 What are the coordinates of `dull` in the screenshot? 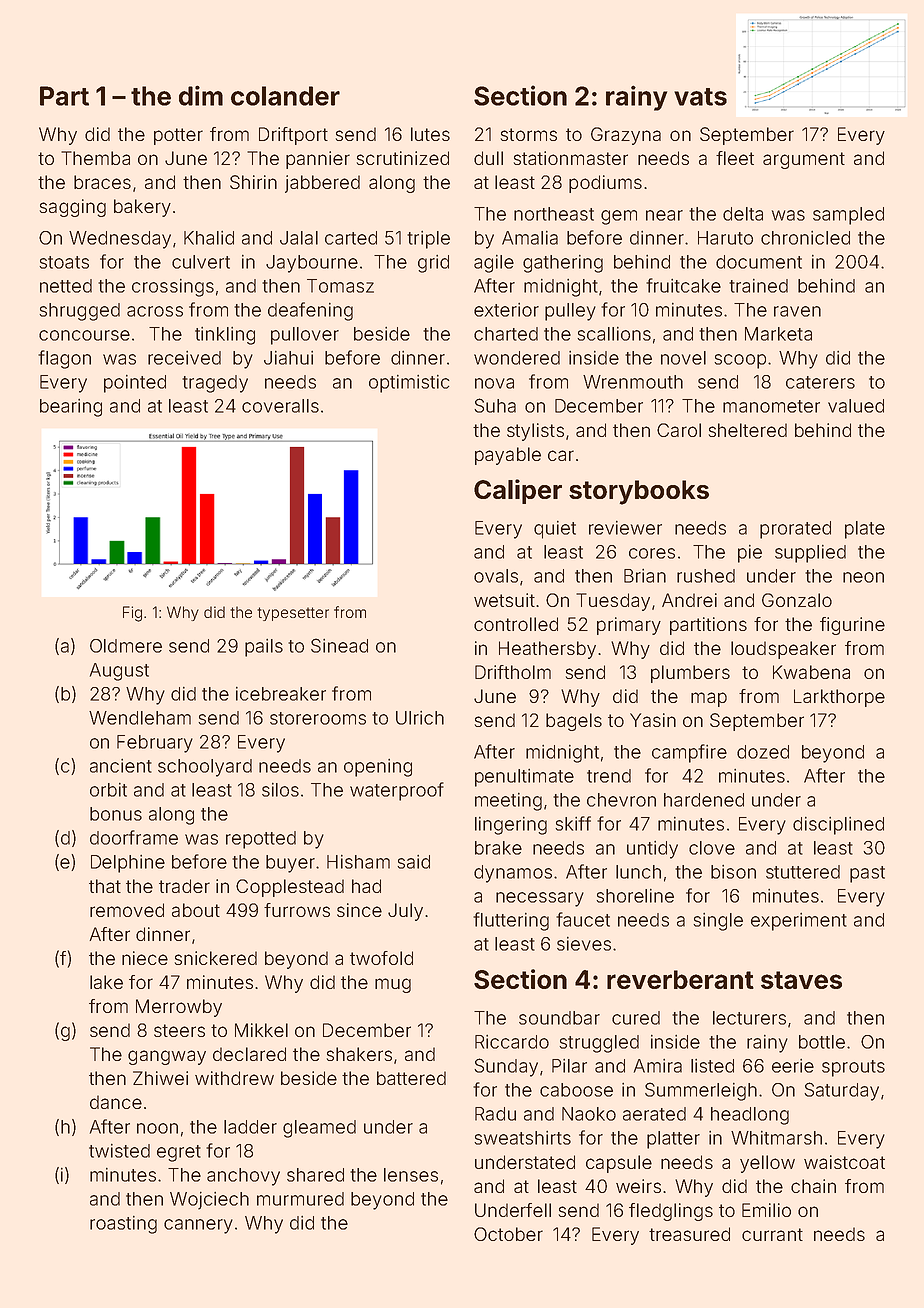 It's located at (488, 158).
